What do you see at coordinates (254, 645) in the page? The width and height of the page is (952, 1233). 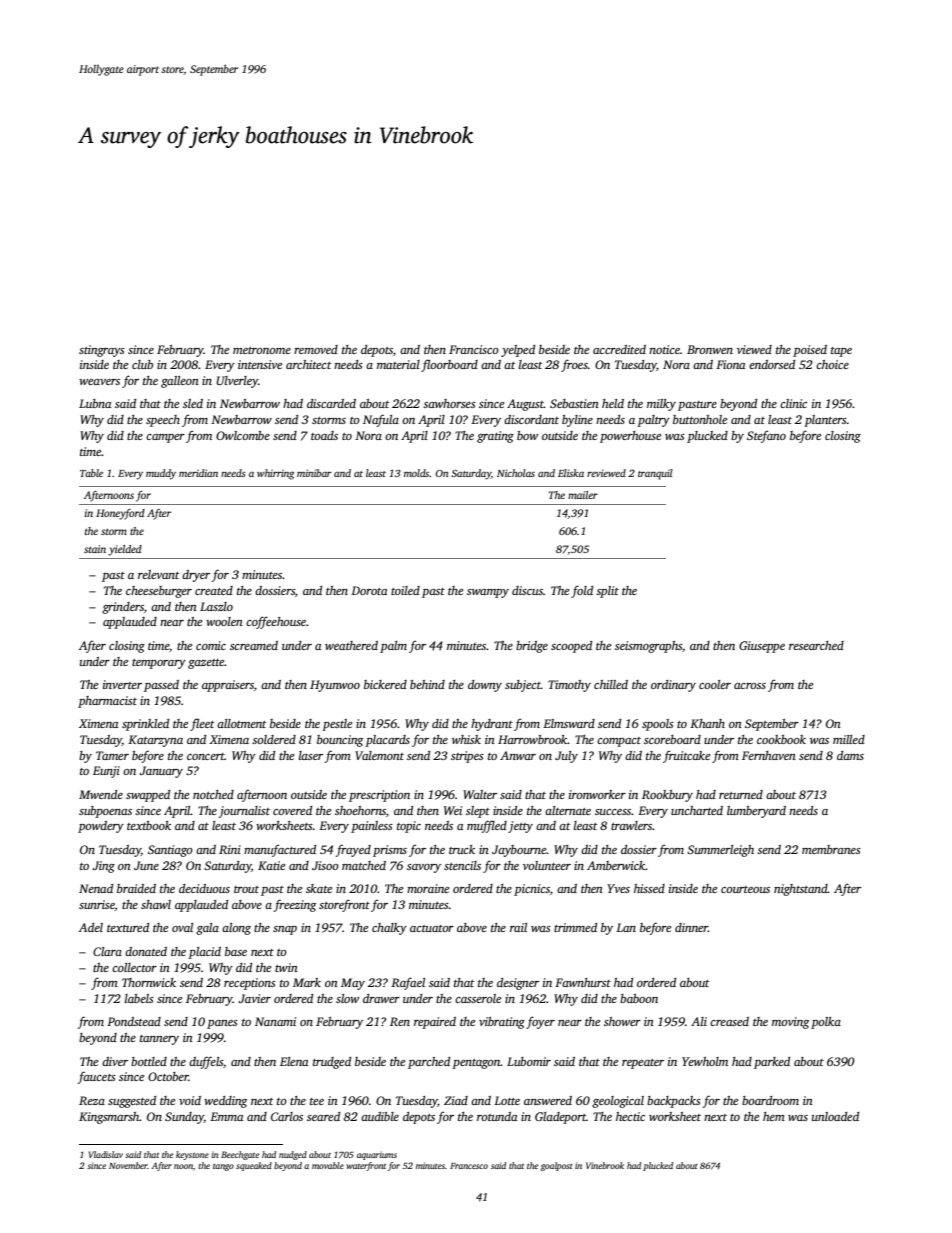 I see `screamed` at bounding box center [254, 645].
